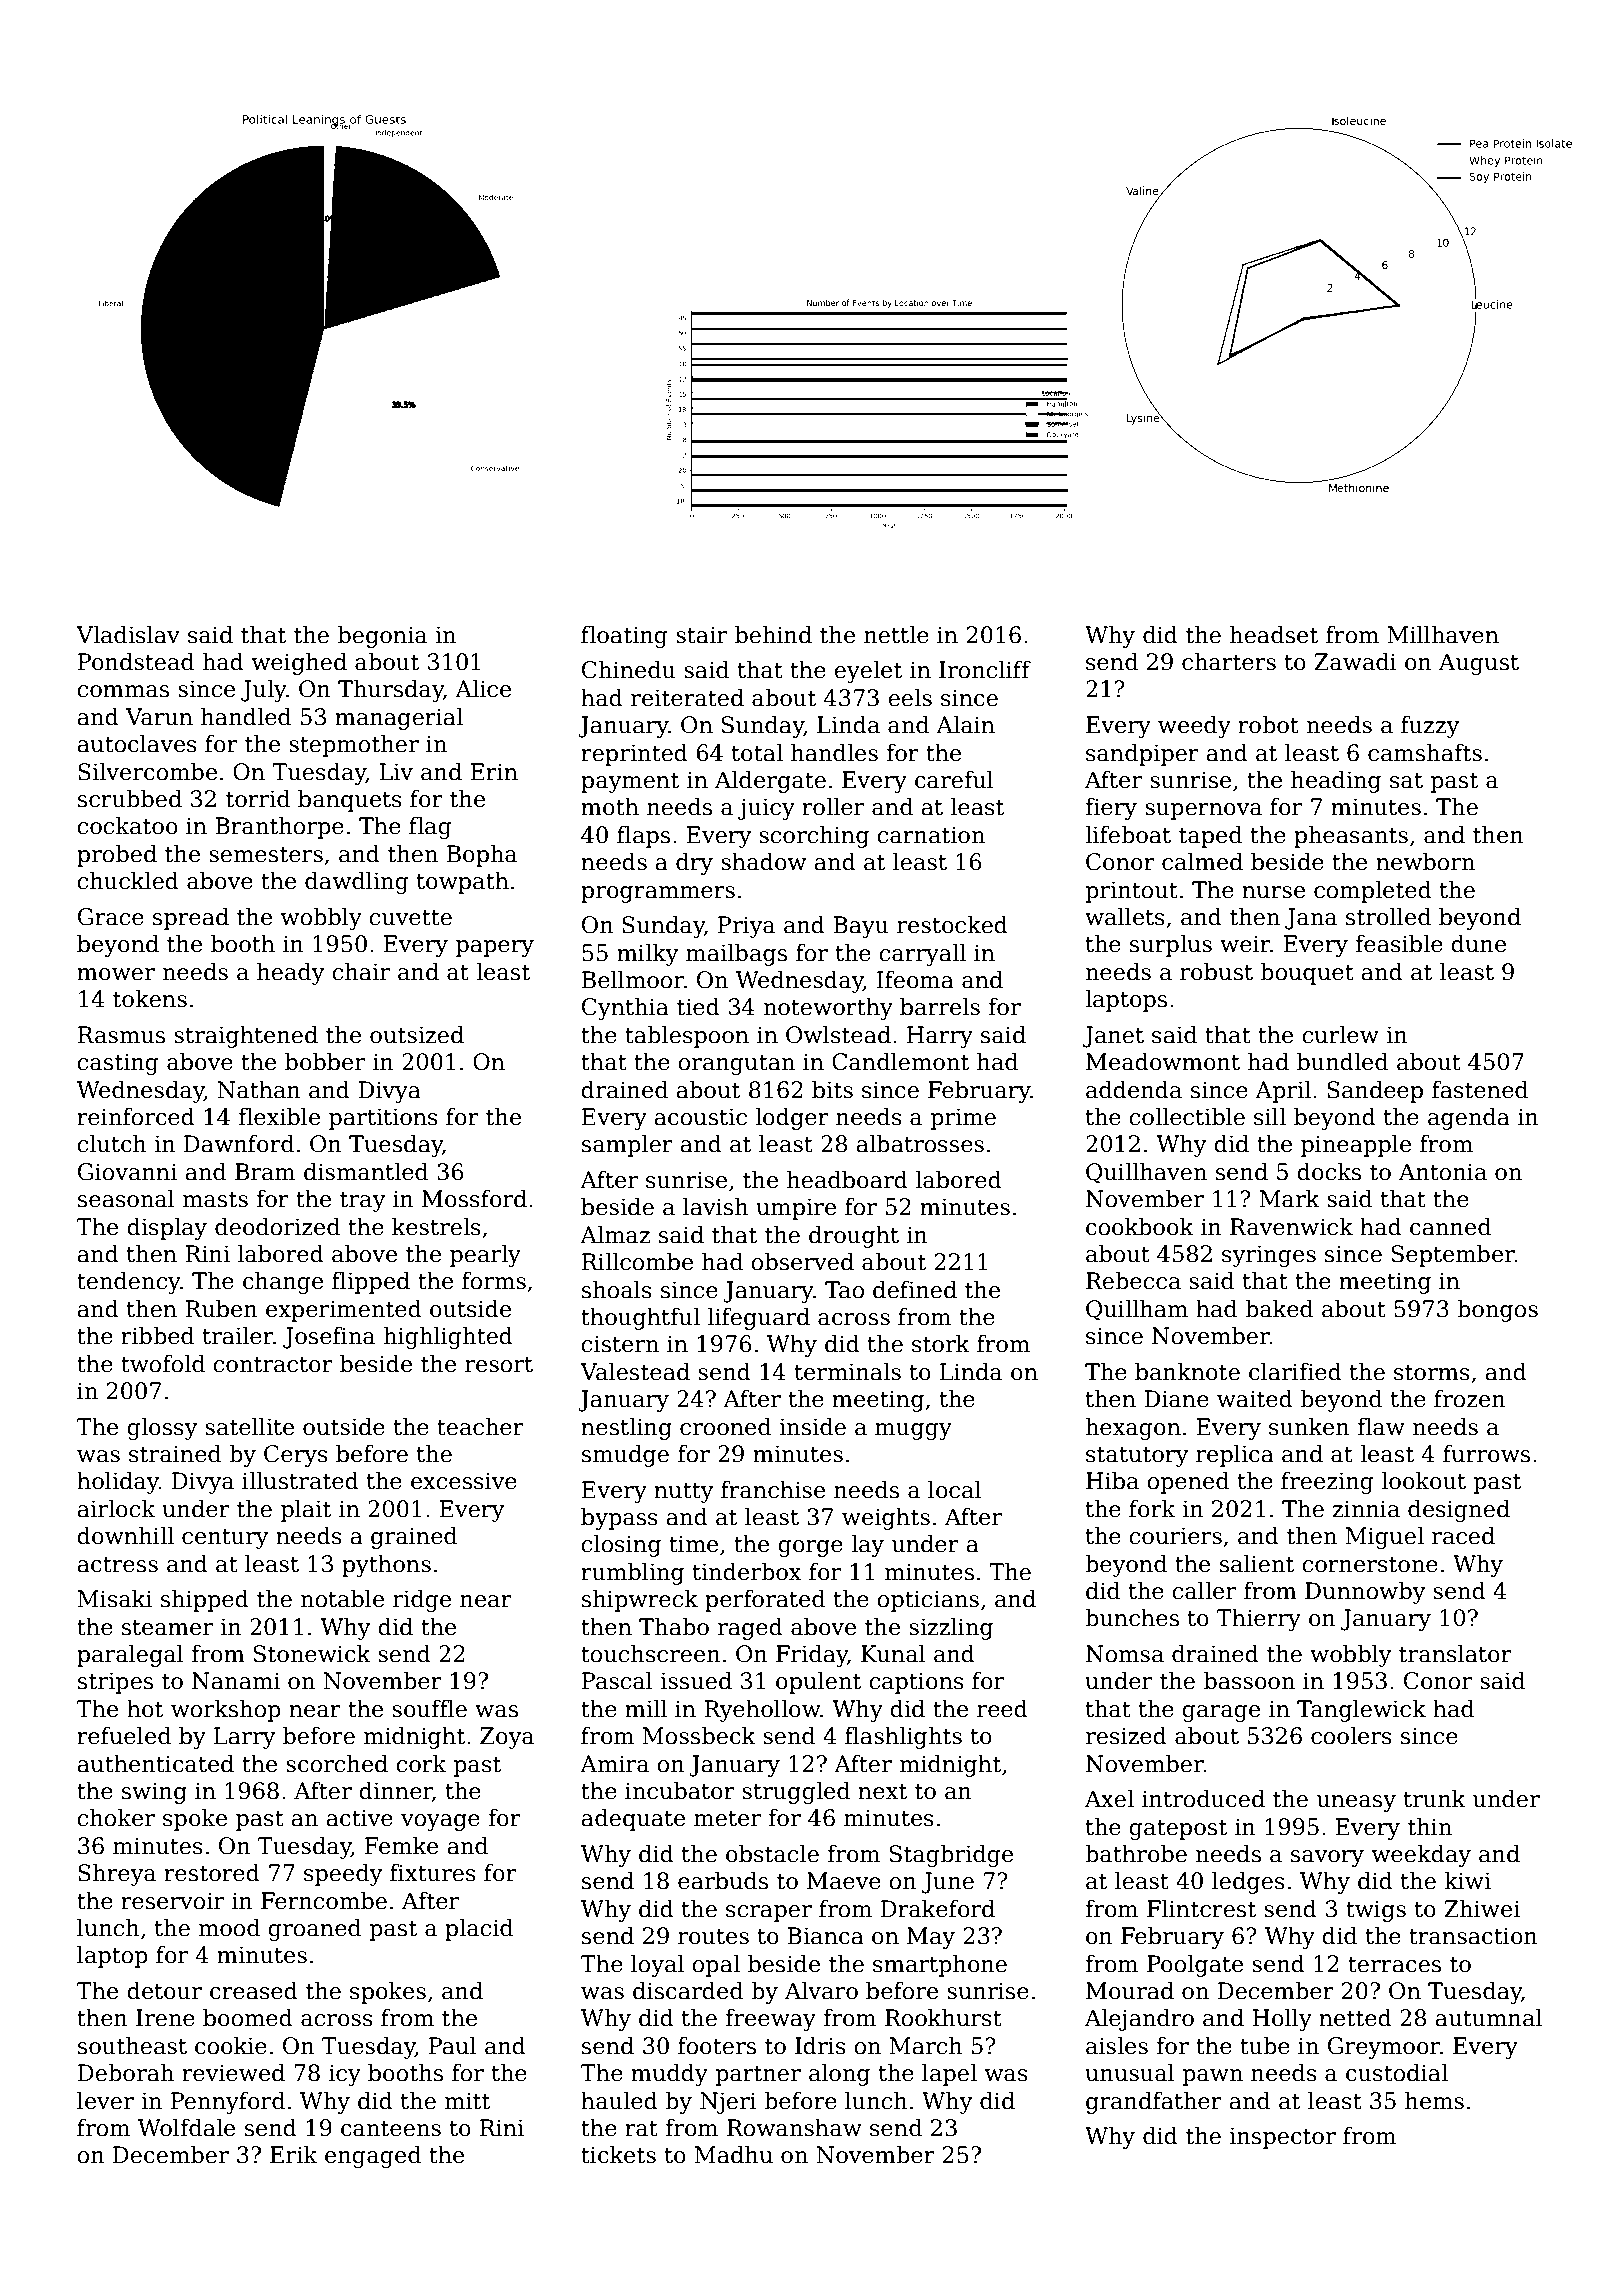 This screenshot has height=2292, width=1620. Describe the element at coordinates (1351, 837) in the screenshot. I see `pheasants` at that location.
